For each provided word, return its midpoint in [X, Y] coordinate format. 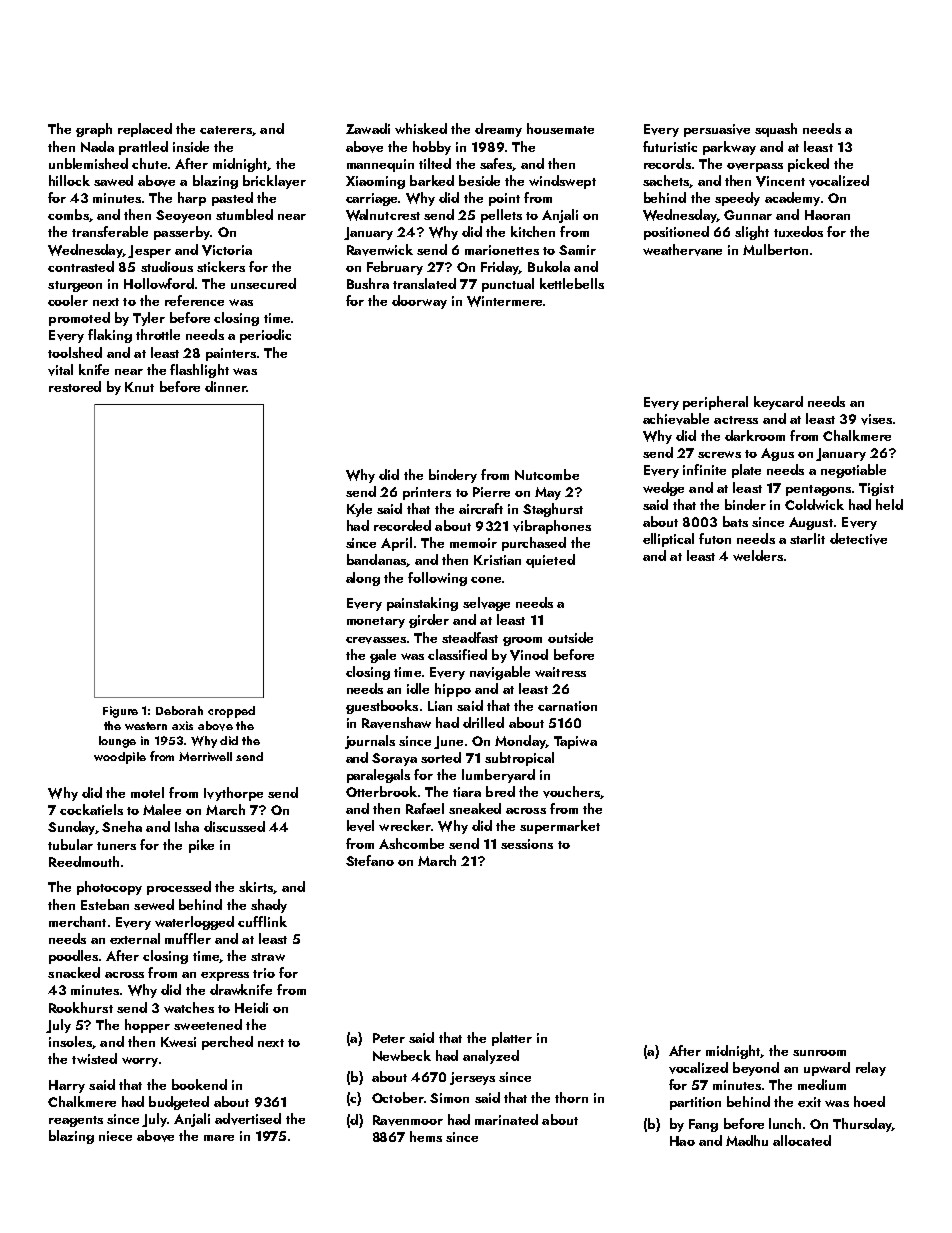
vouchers [571, 792]
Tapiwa [575, 742]
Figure [120, 712]
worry [140, 1062]
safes [496, 163]
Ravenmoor [408, 1120]
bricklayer [274, 182]
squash [776, 130]
